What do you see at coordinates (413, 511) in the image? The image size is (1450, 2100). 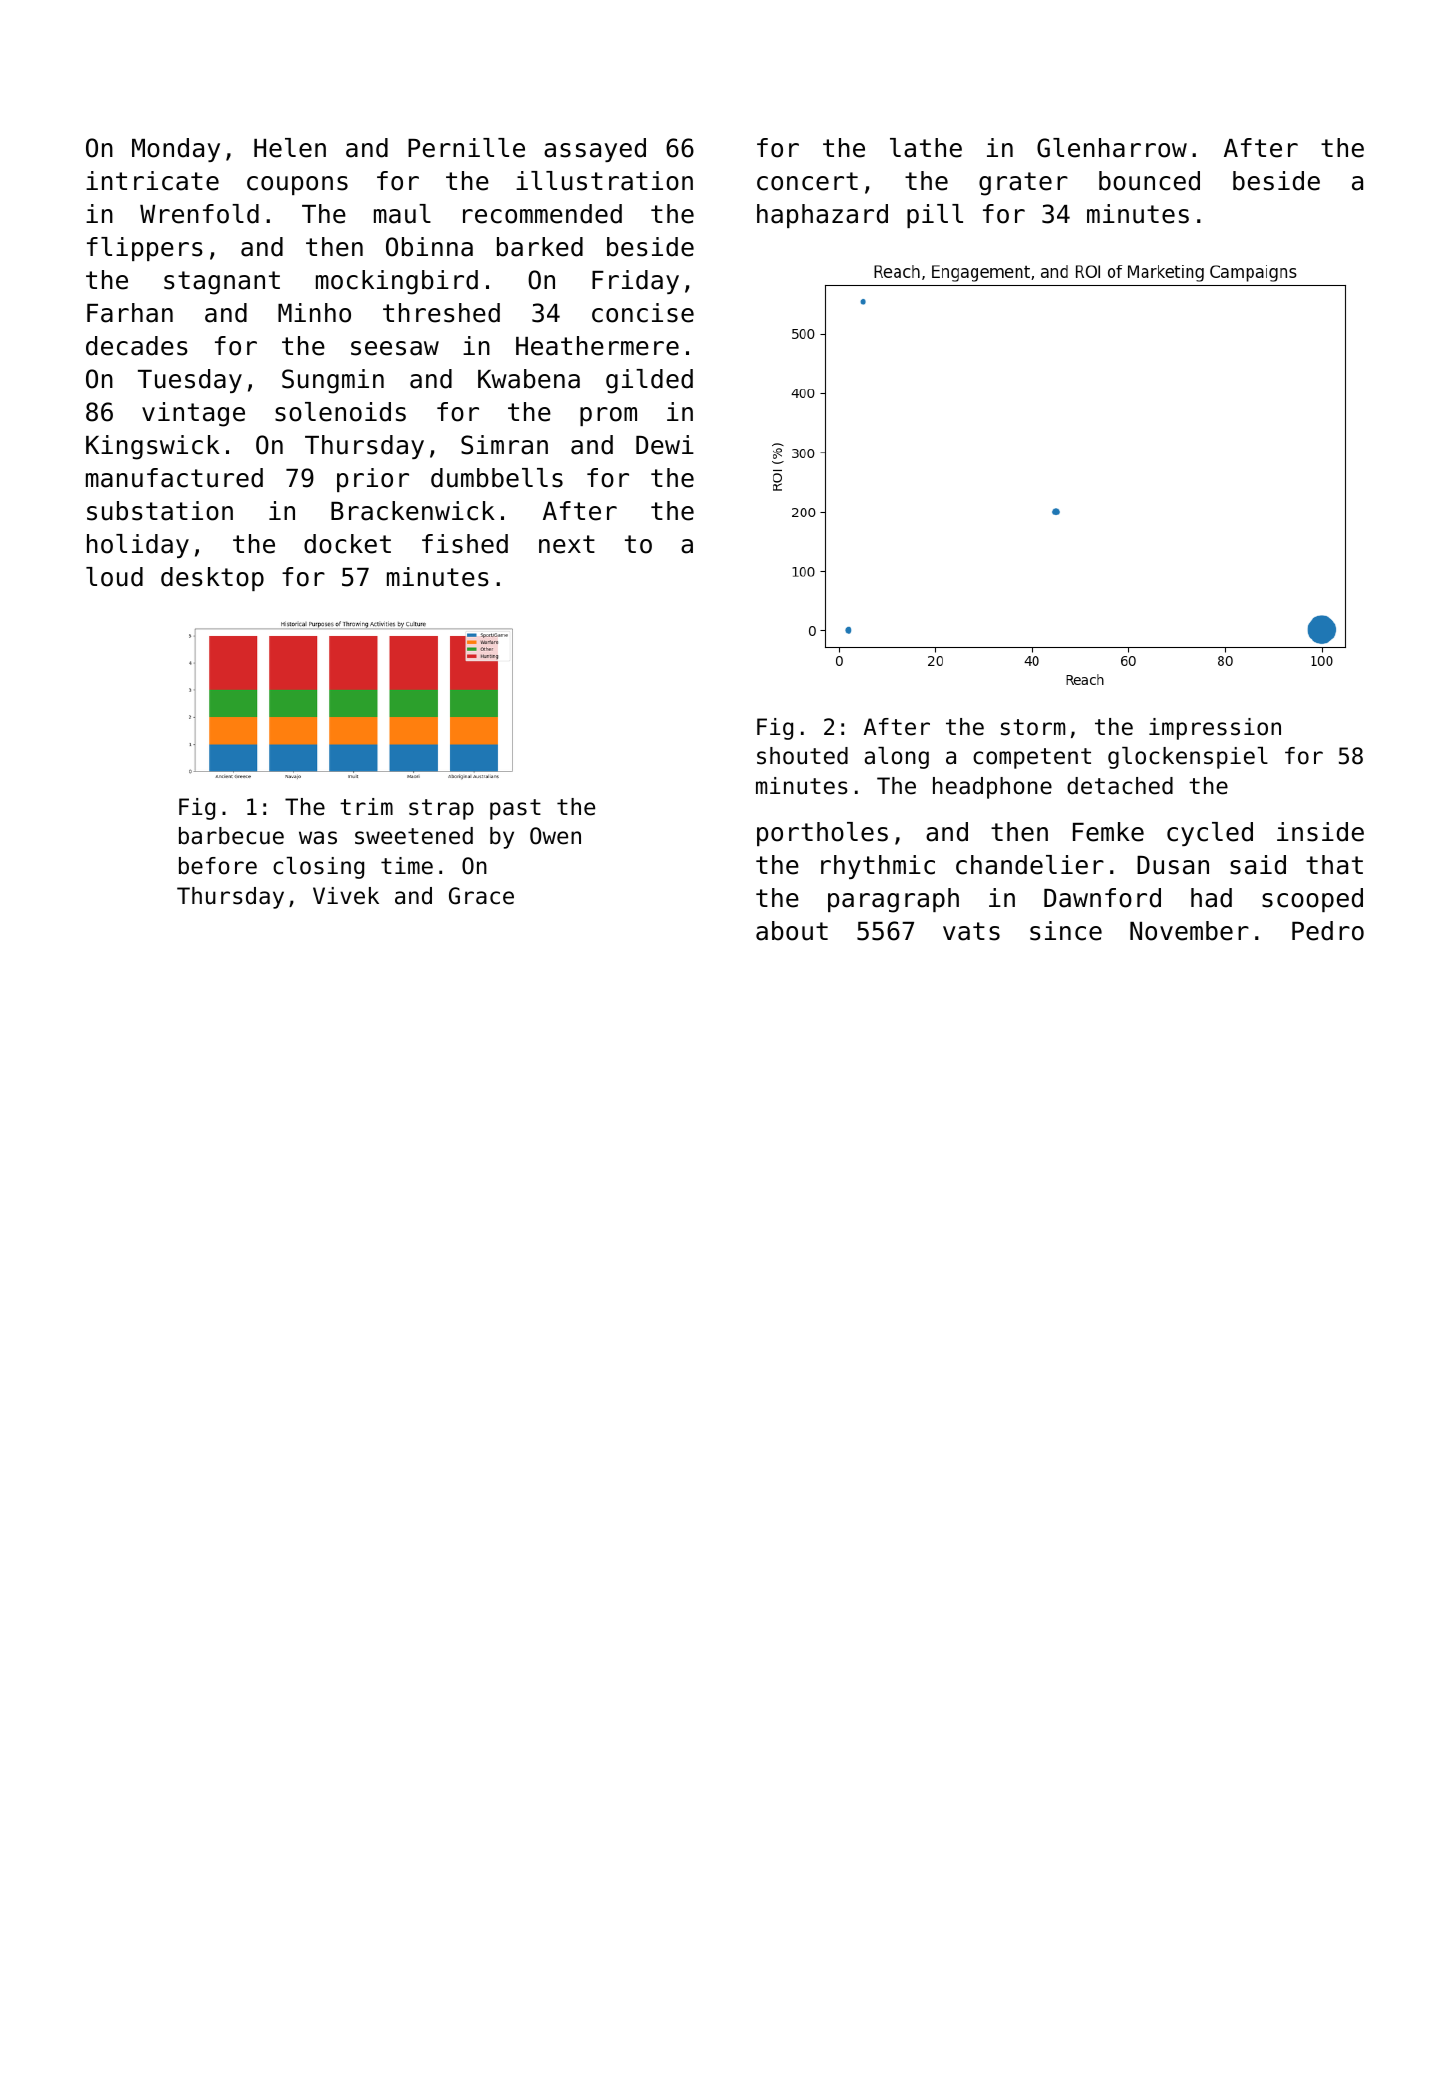 I see `Brackenwick` at bounding box center [413, 511].
